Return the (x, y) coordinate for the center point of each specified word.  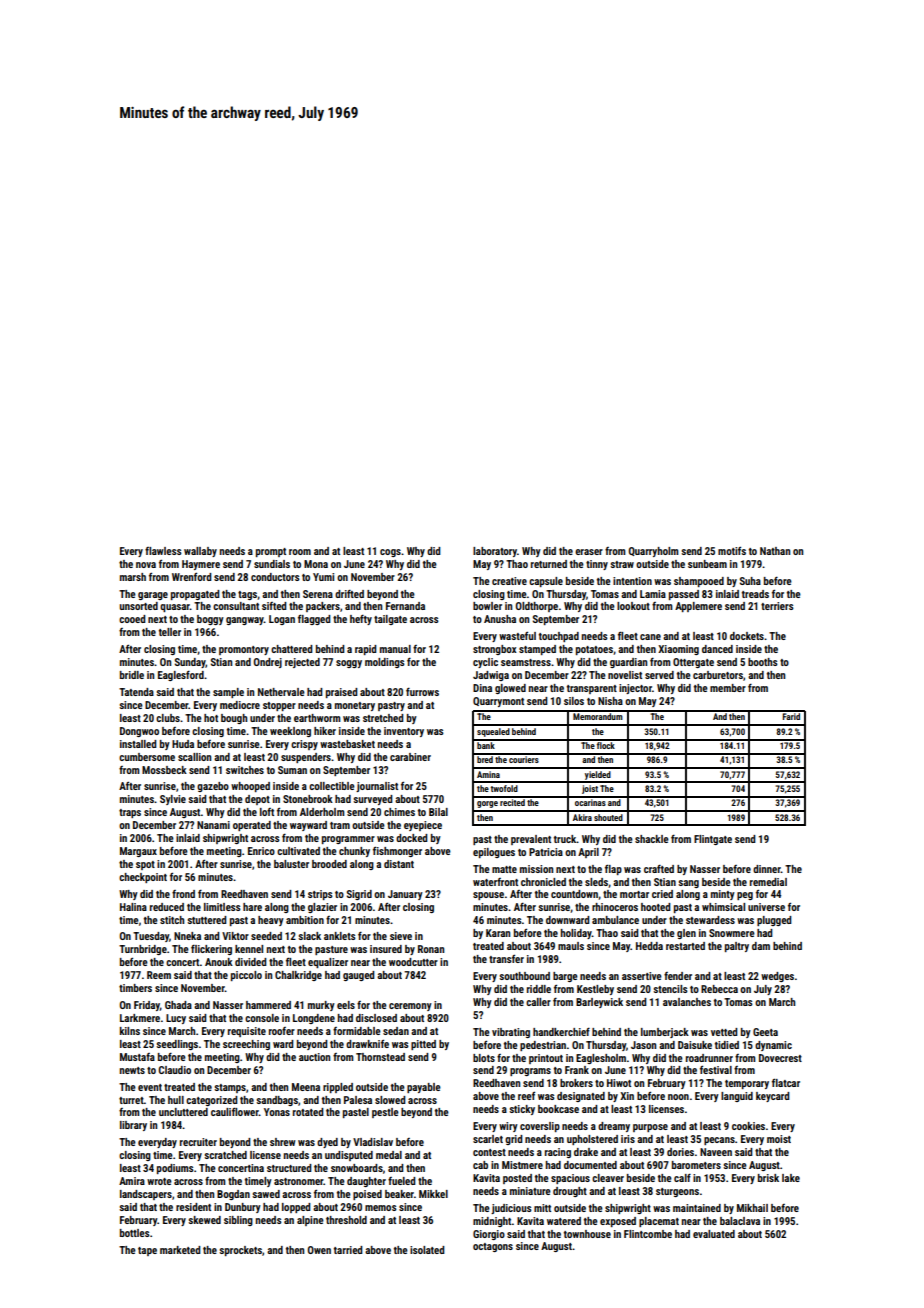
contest (489, 1152)
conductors (275, 577)
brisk (768, 1178)
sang (688, 884)
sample (228, 693)
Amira (132, 1181)
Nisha (610, 701)
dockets (747, 636)
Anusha (500, 619)
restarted (685, 946)
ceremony (410, 1007)
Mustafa (137, 1057)
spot (145, 865)
